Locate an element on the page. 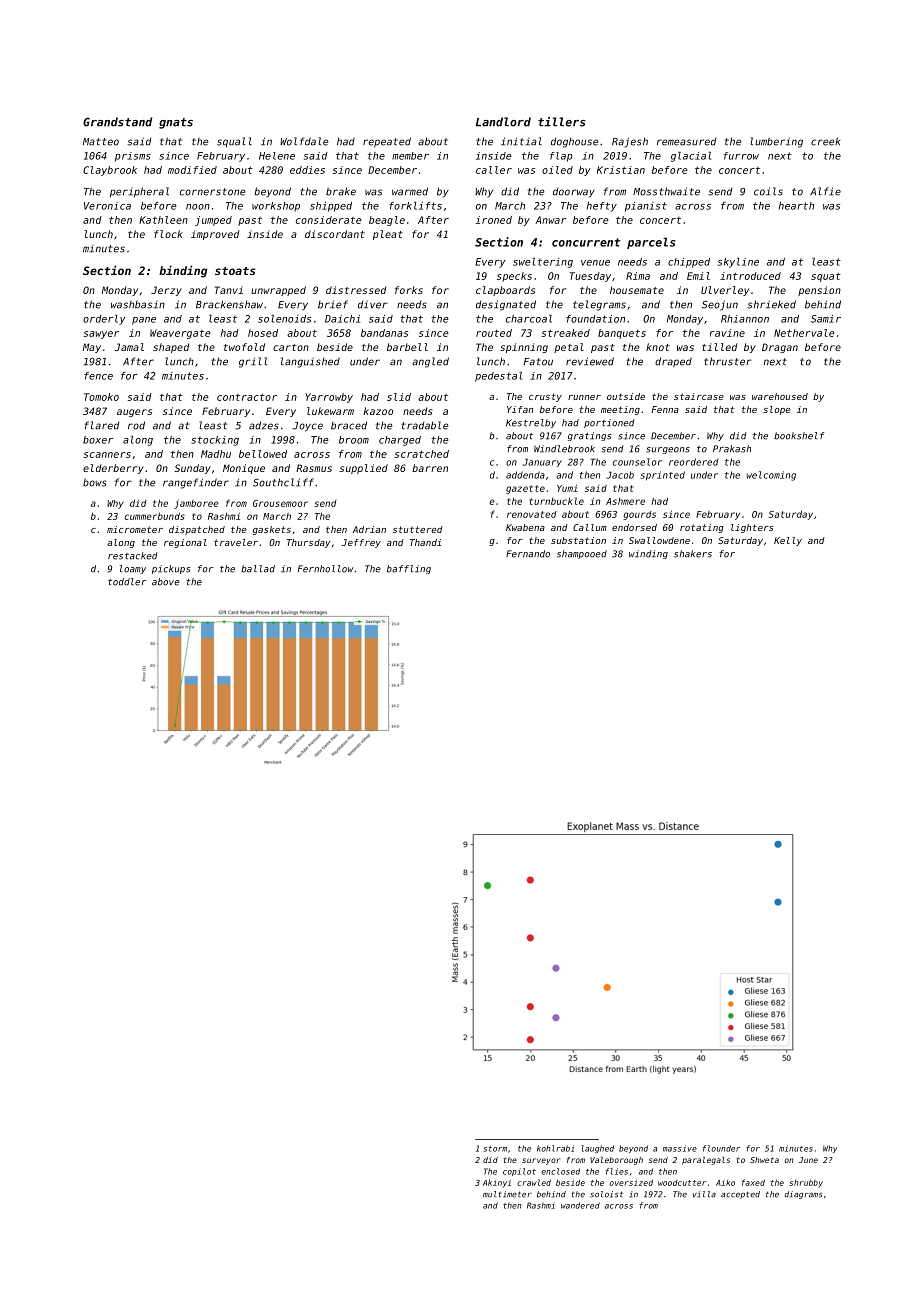 The height and width of the document is (1308, 924). squat is located at coordinates (826, 277).
